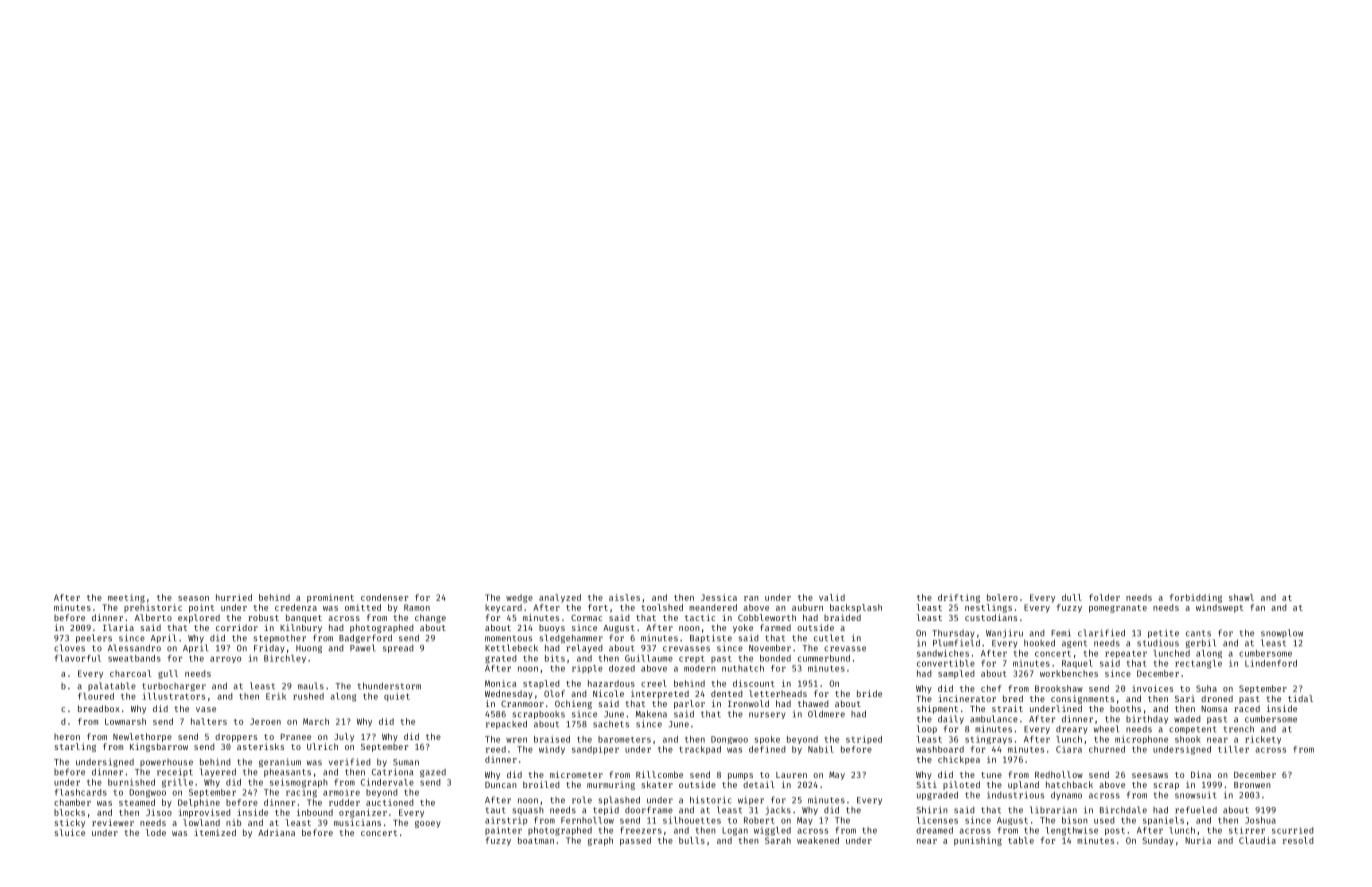  Describe the element at coordinates (276, 832) in the screenshot. I see `Adriana` at that location.
